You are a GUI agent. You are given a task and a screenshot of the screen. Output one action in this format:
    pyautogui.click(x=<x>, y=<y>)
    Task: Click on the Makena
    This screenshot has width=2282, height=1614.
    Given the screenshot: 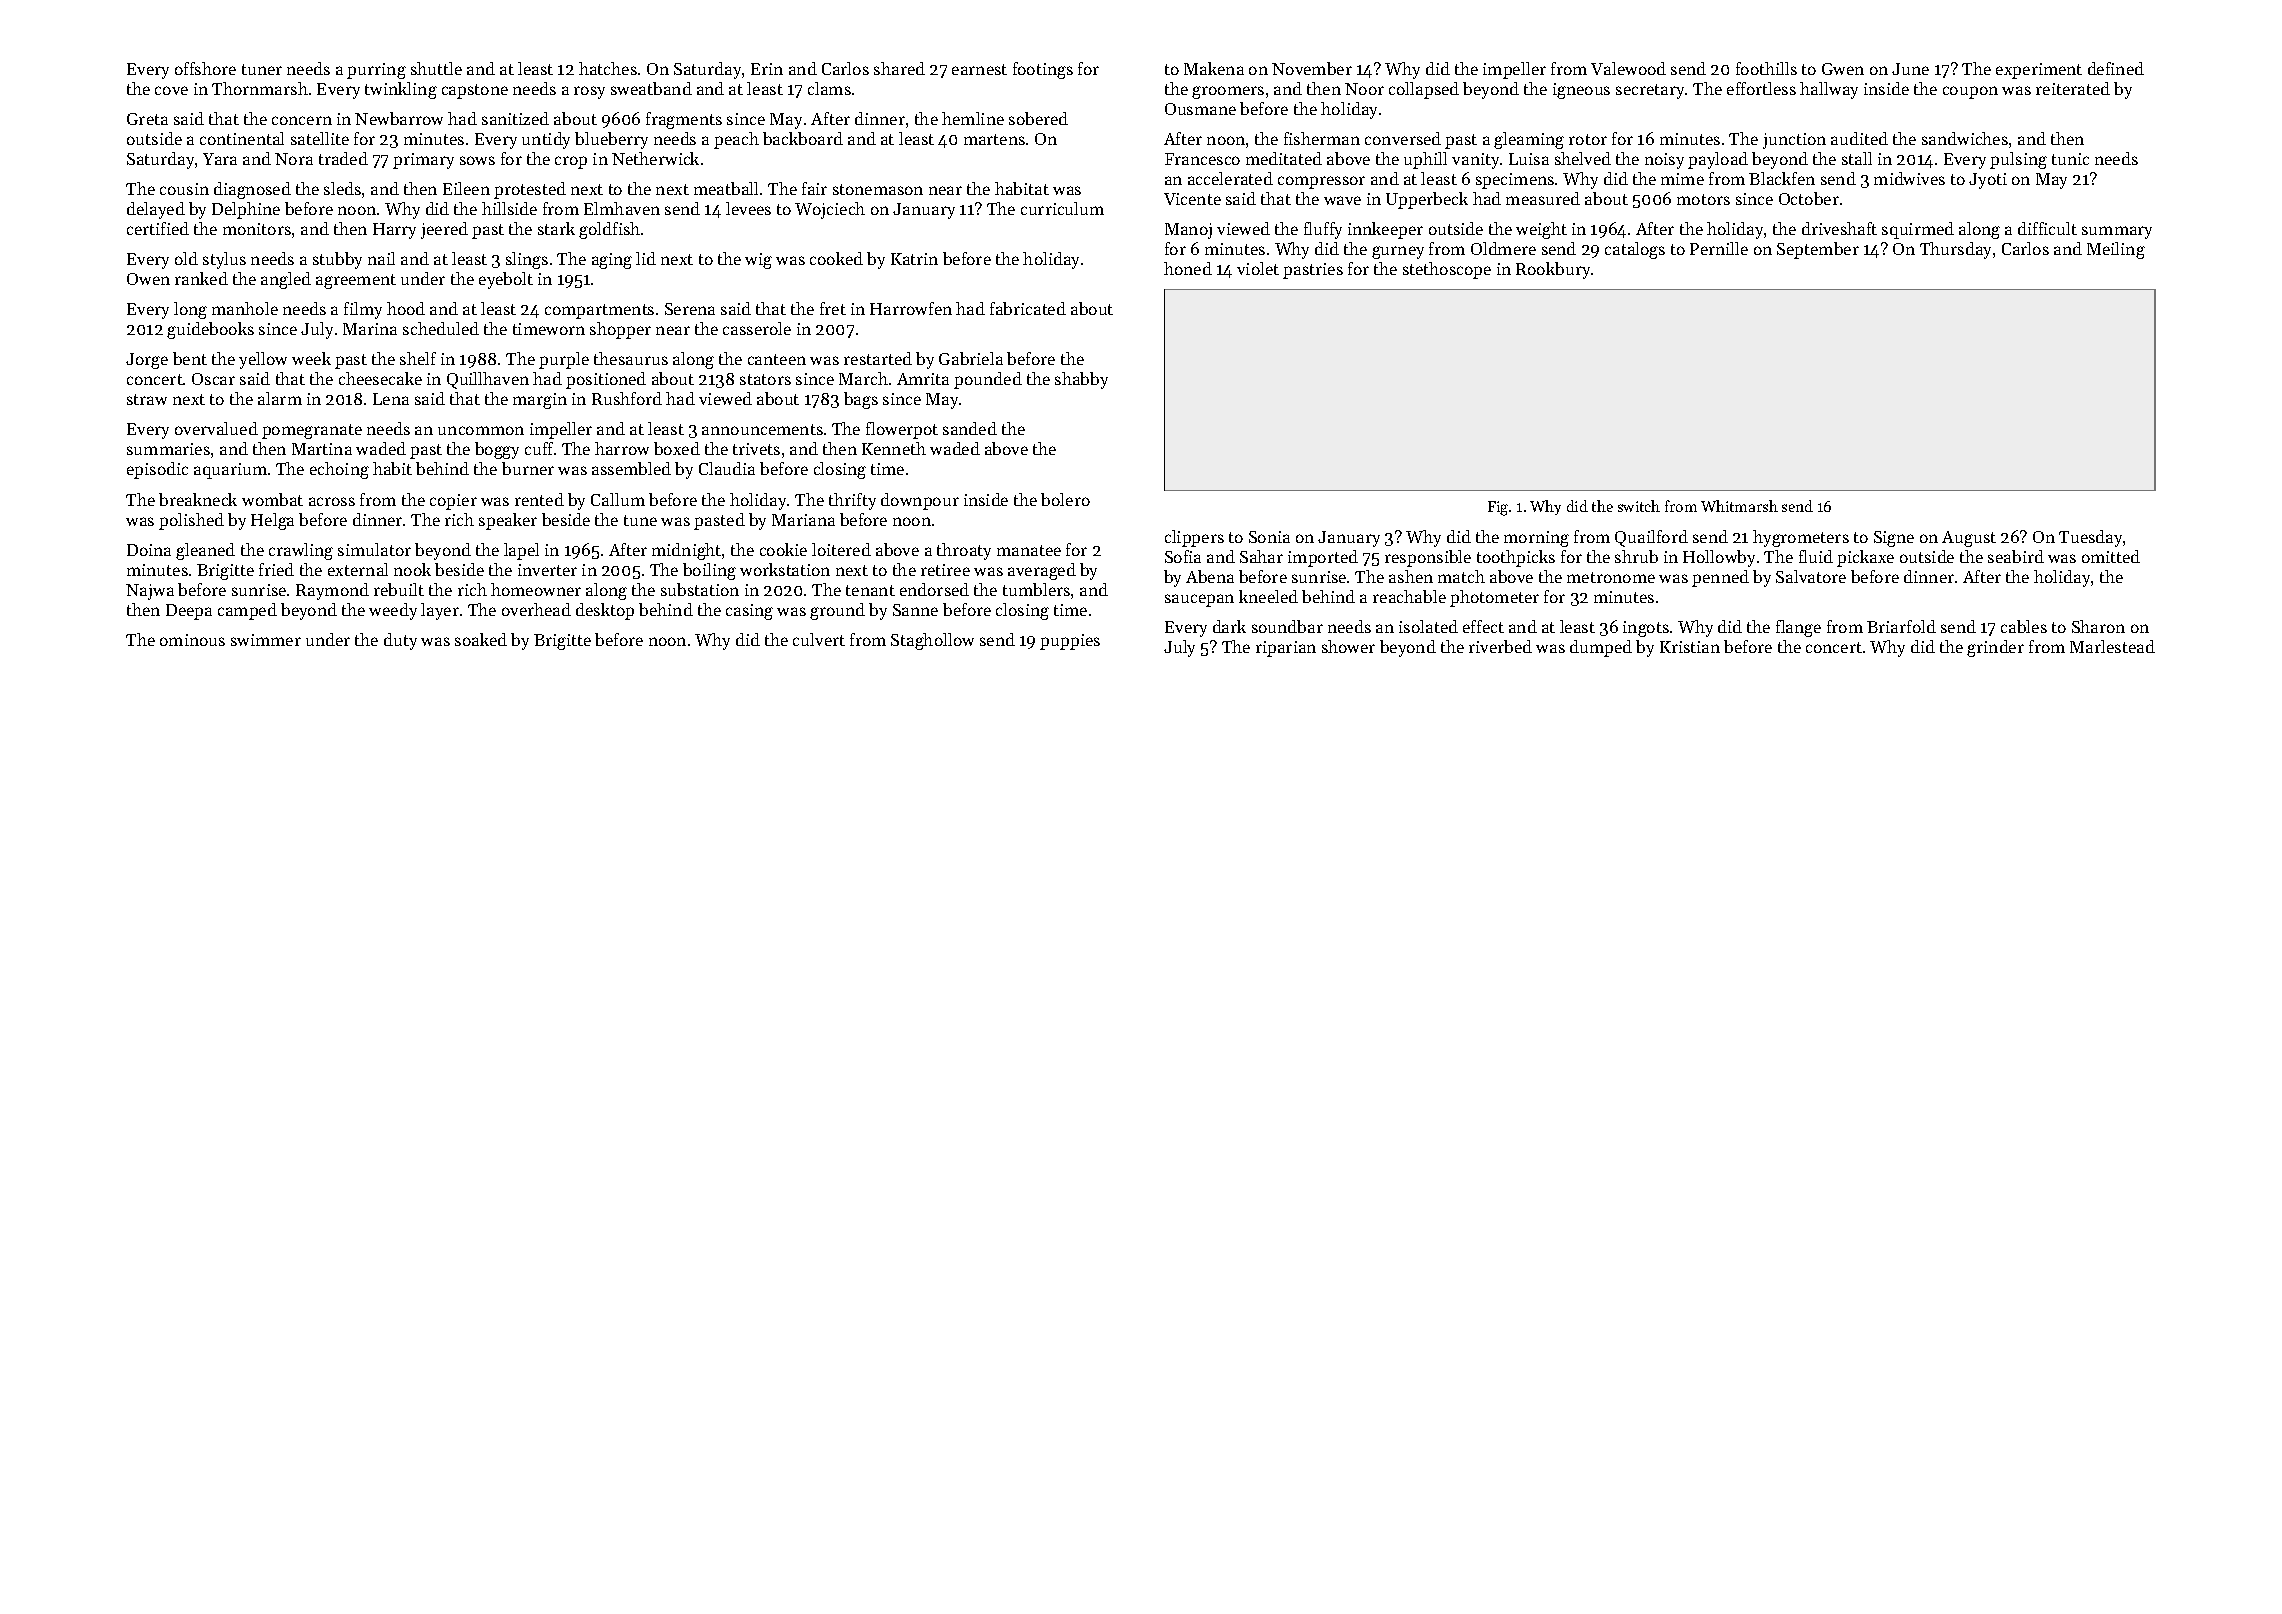 What is the action you would take?
    pyautogui.click(x=1214, y=68)
